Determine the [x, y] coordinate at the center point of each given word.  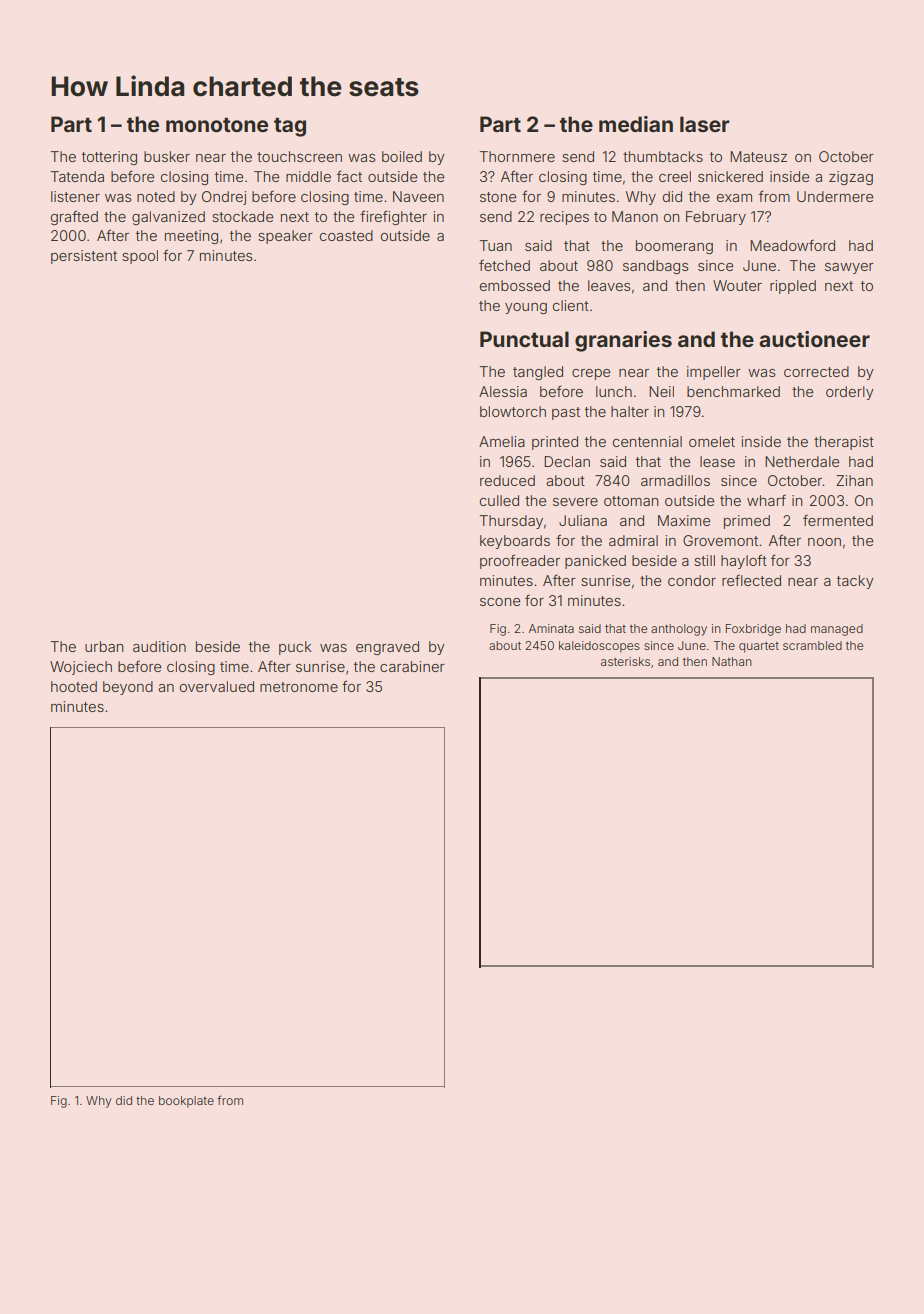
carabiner [412, 666]
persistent [84, 257]
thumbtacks [663, 156]
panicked [595, 562]
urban [104, 646]
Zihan [854, 480]
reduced [507, 480]
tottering [109, 158]
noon [824, 542]
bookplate [186, 1102]
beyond [128, 688]
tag [290, 127]
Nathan [732, 661]
